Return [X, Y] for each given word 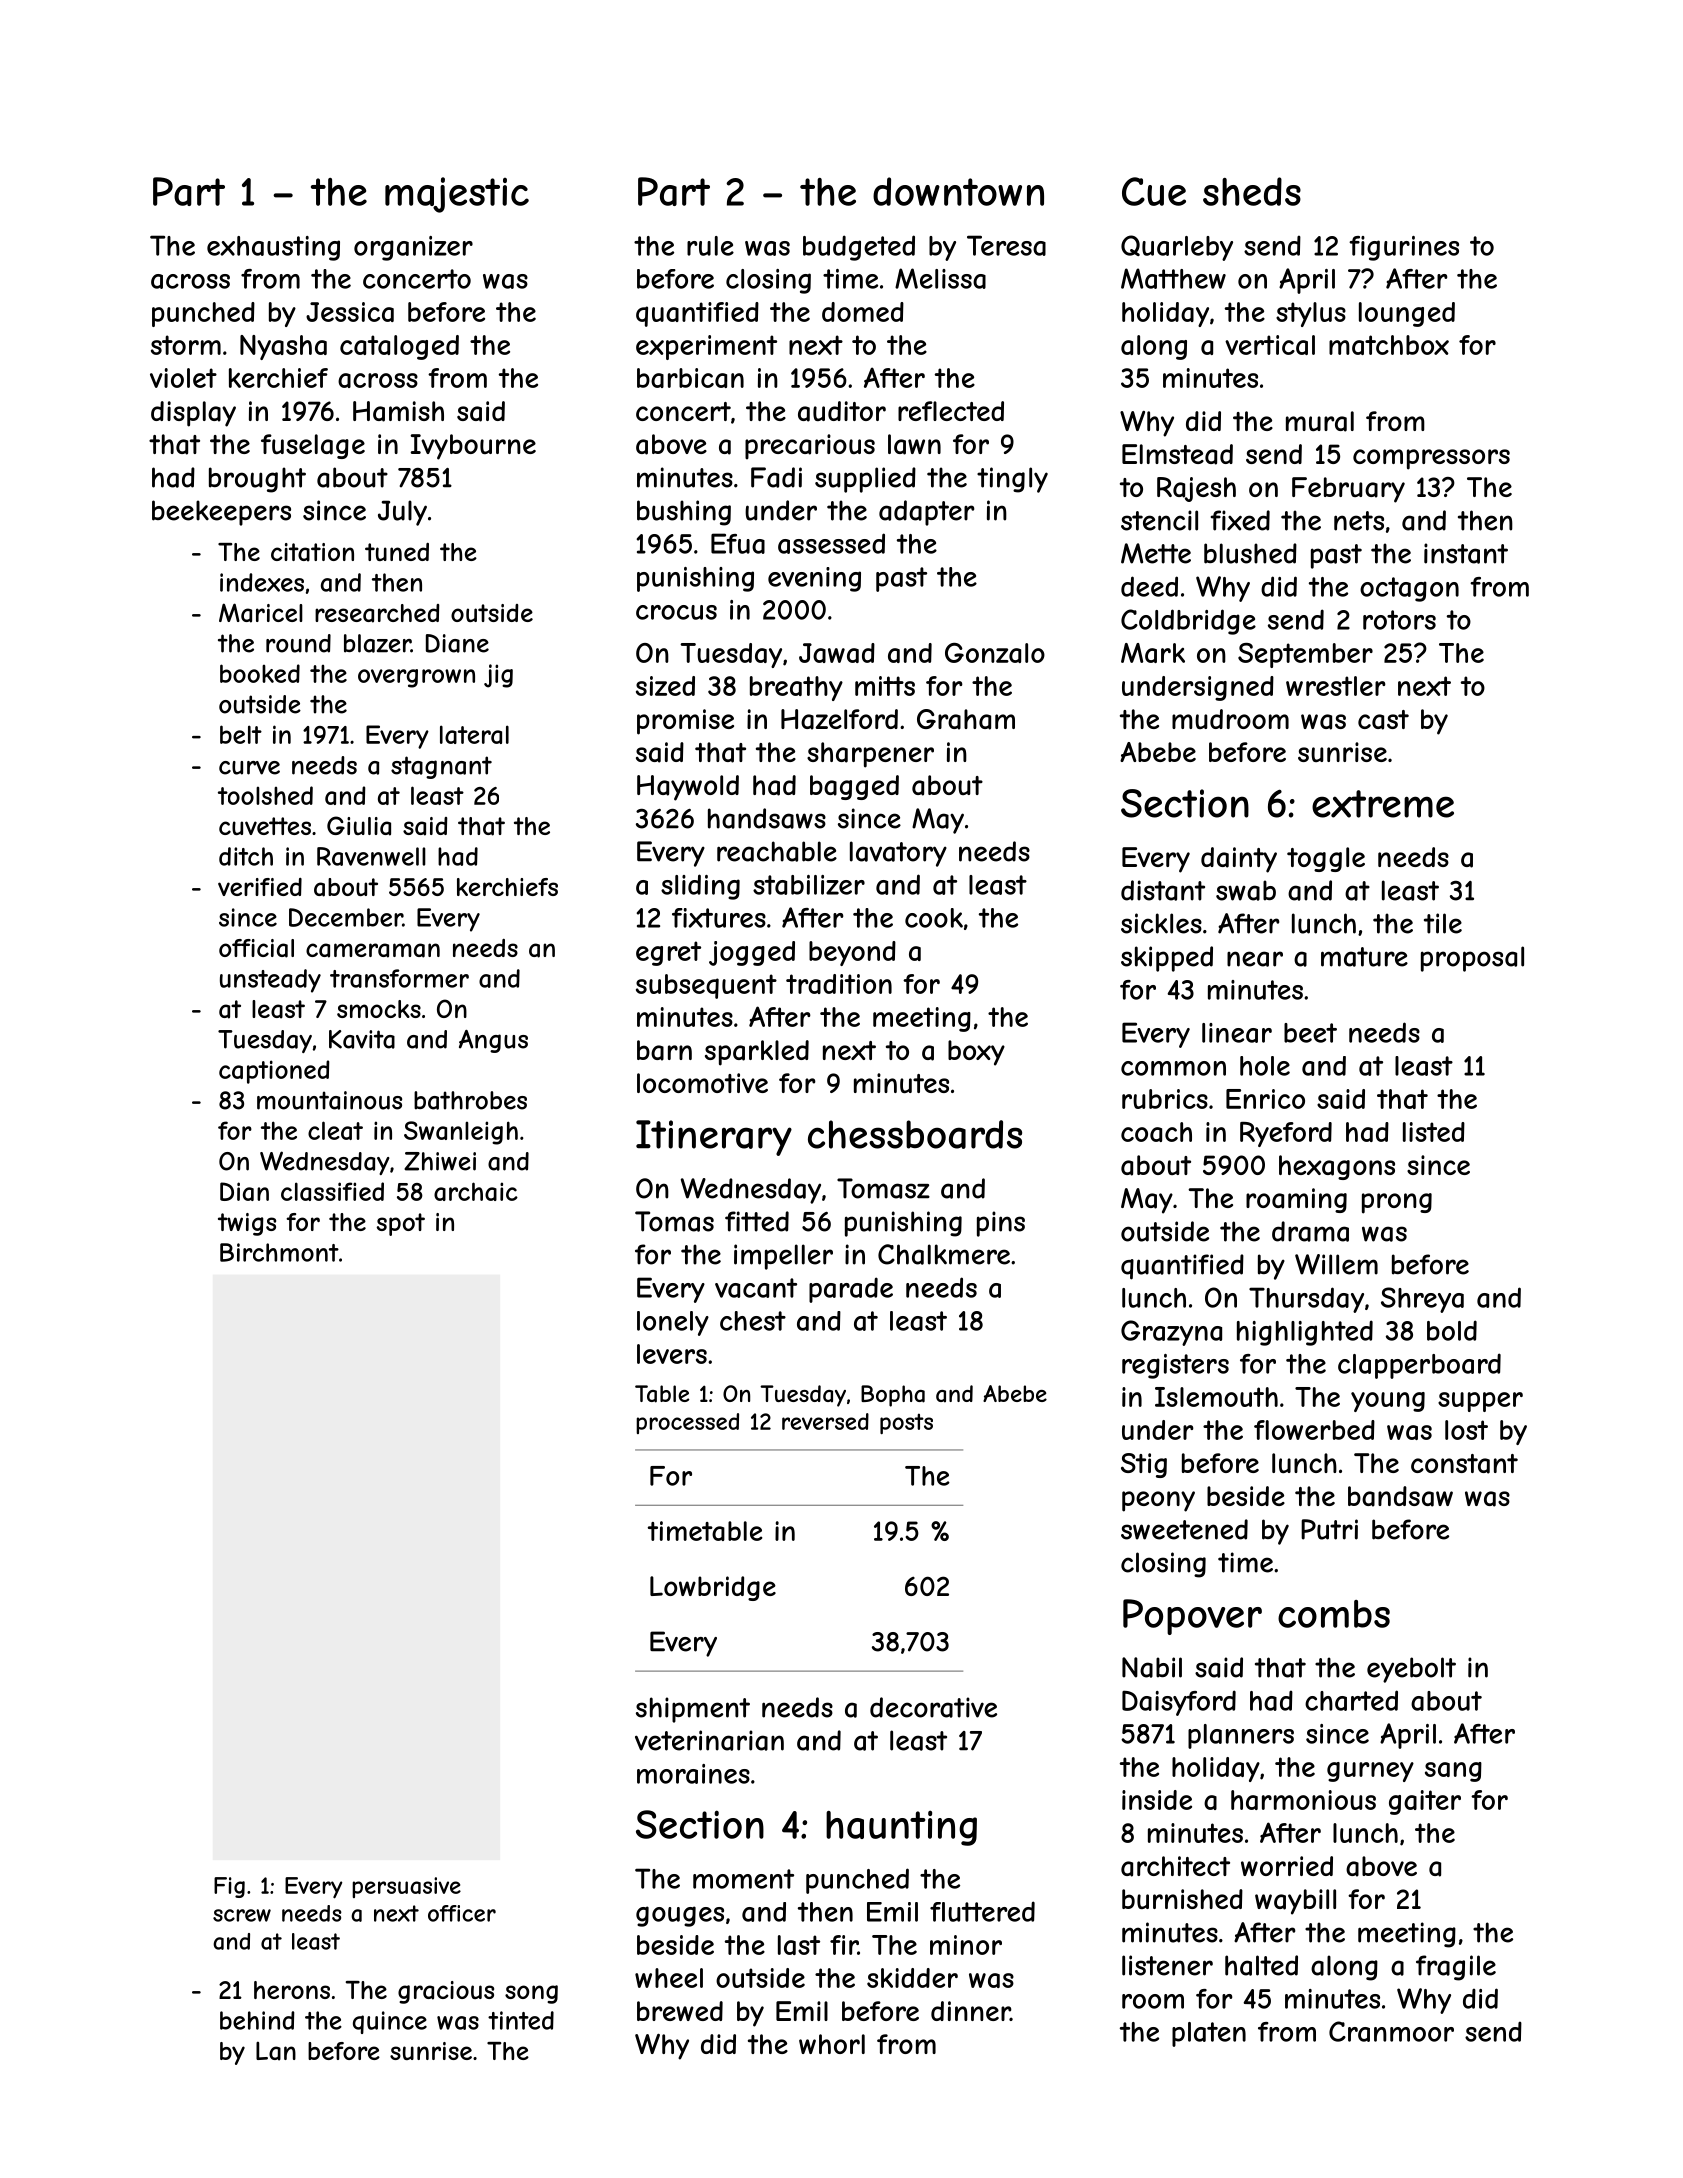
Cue [1154, 191]
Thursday [1306, 1300]
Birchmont [279, 1252]
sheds [1252, 191]
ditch [246, 856]
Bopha [893, 1396]
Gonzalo [995, 653]
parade [851, 1290]
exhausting [273, 248]
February [1348, 490]
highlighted [1305, 1333]
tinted [521, 2020]
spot [400, 1224]
